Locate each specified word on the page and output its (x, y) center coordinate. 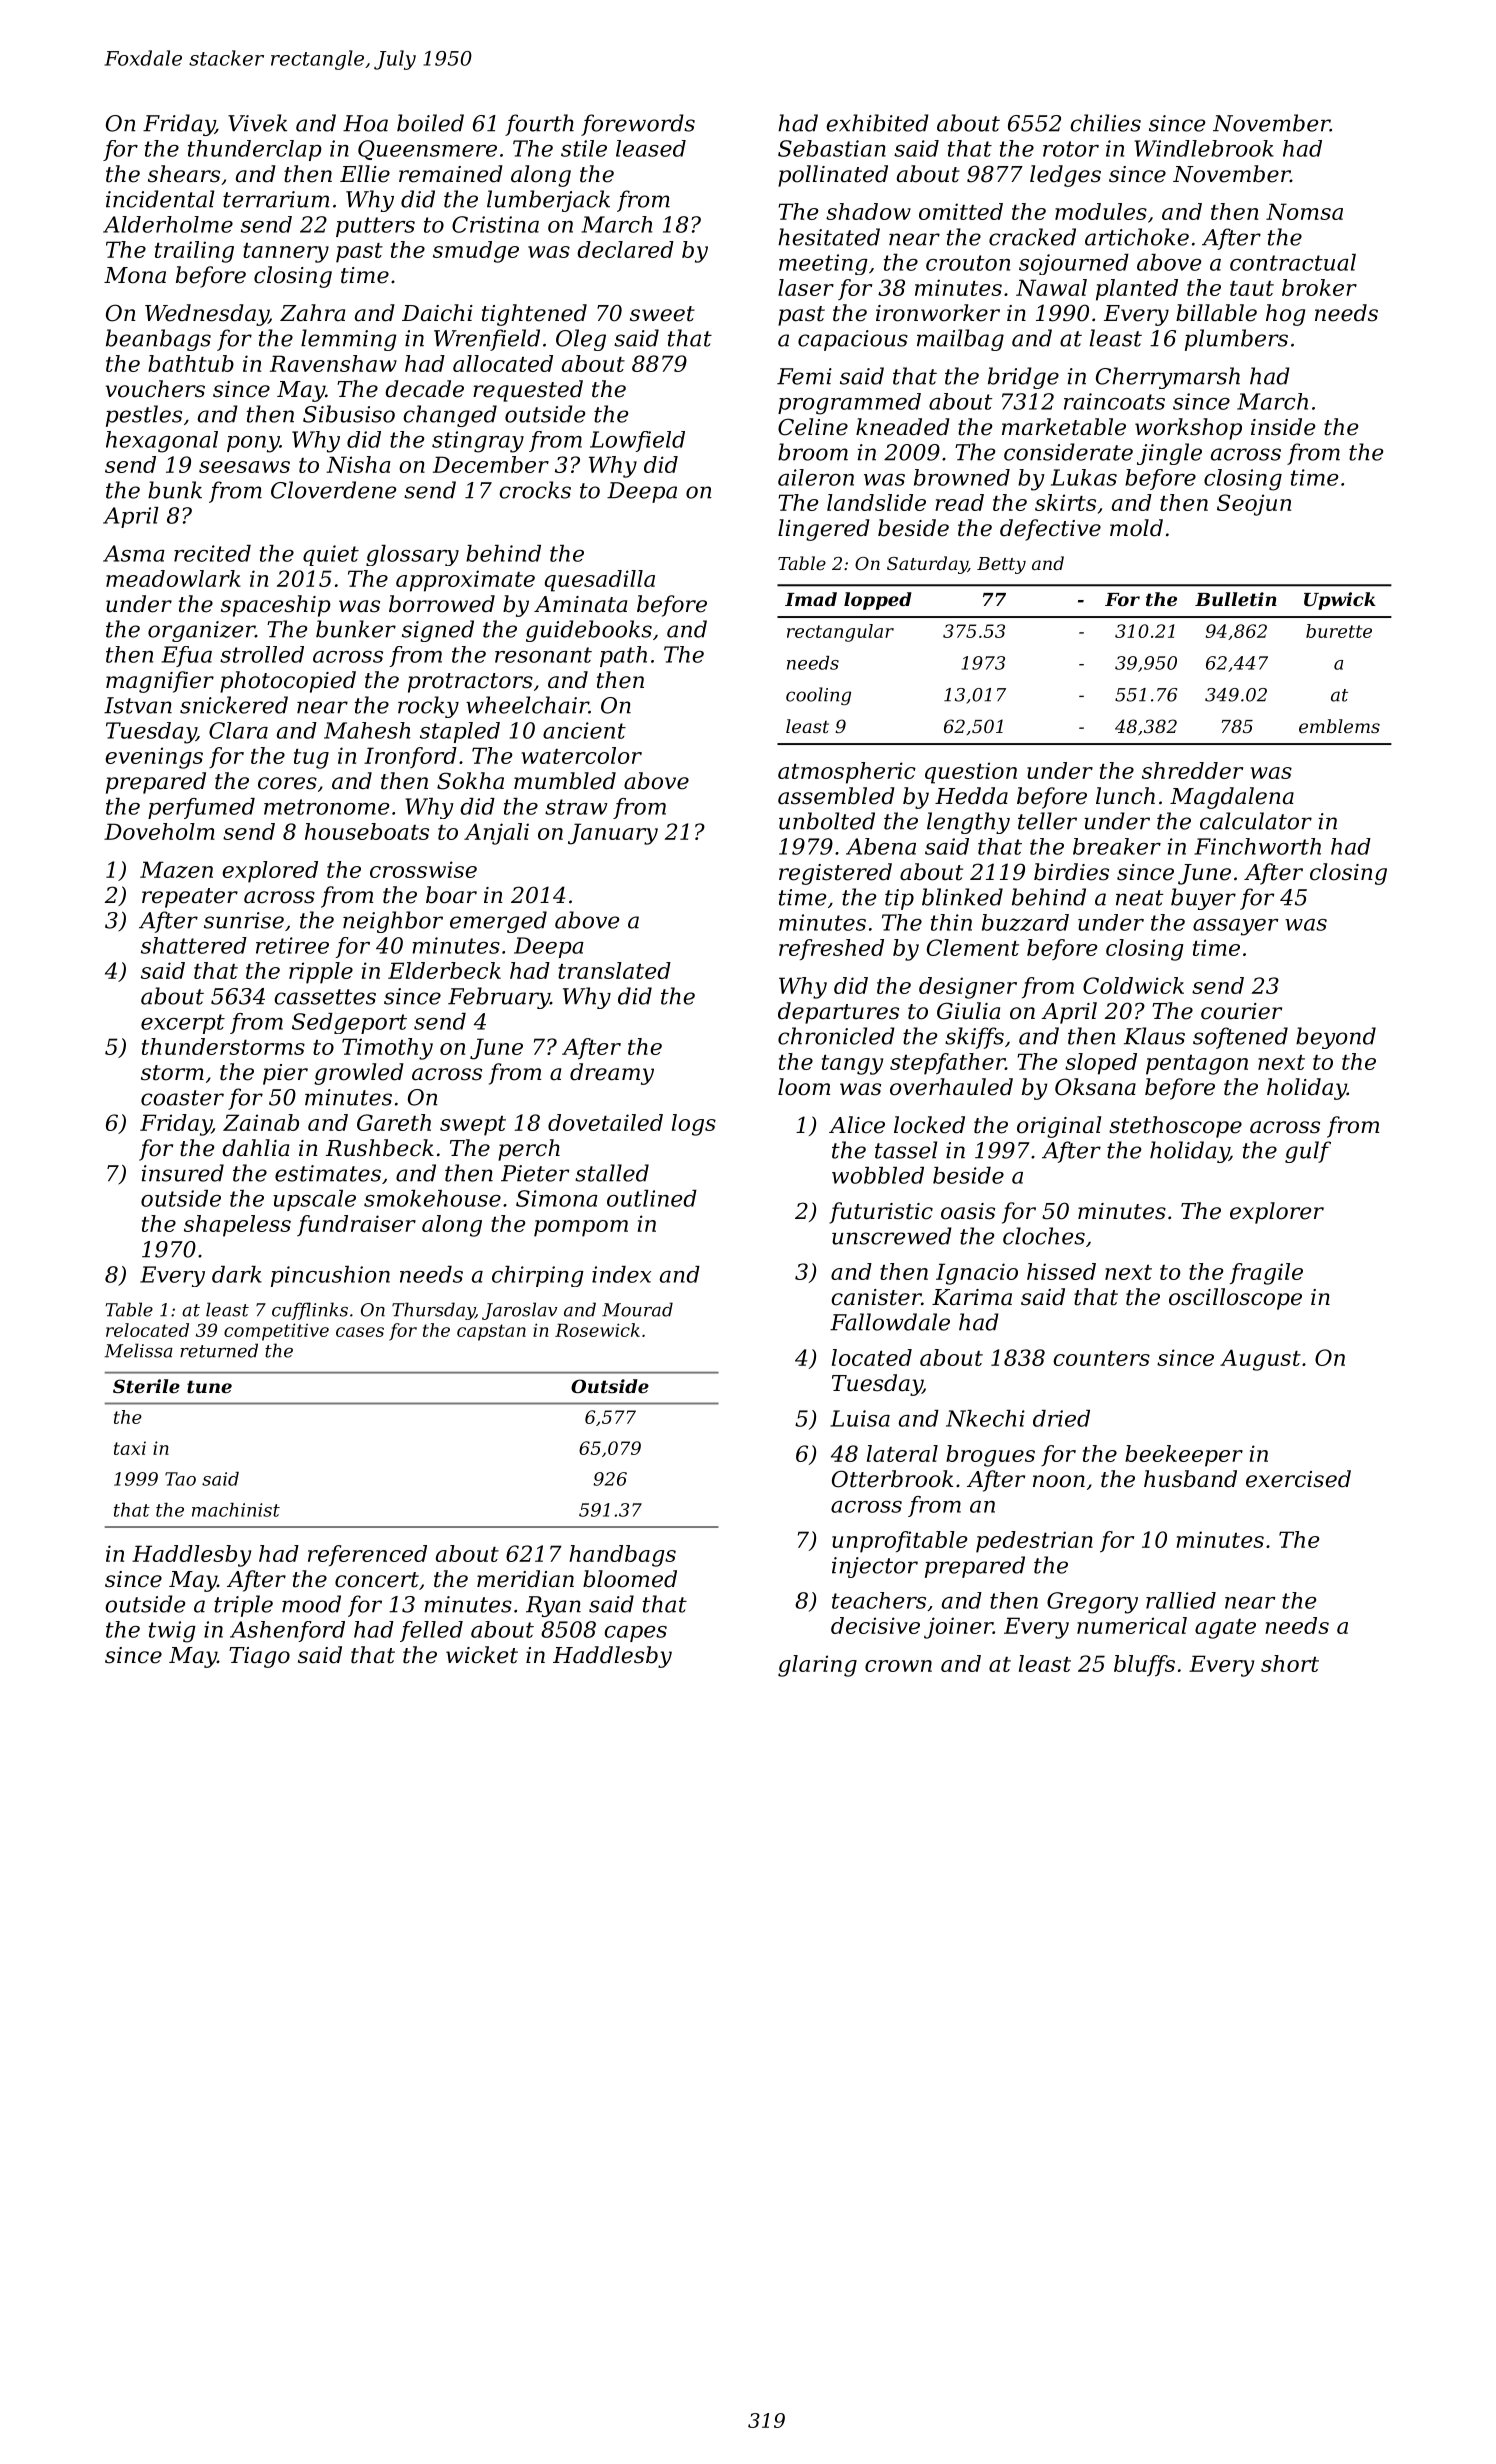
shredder (1192, 770)
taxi (130, 1448)
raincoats (1114, 401)
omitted (961, 211)
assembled (836, 796)
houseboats (367, 831)
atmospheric (847, 773)
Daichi (437, 313)
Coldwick (1133, 985)
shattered (194, 945)
